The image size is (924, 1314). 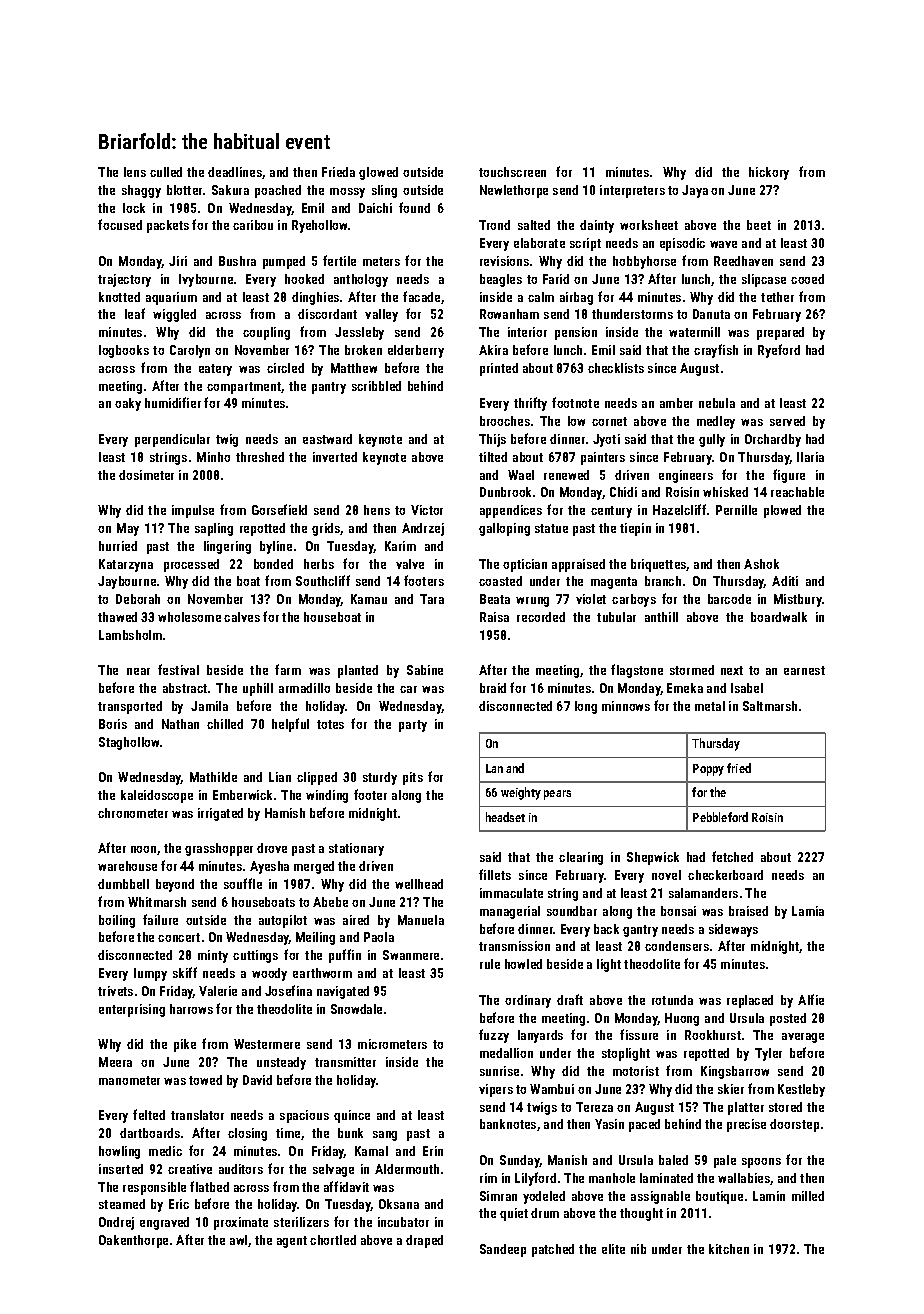 What do you see at coordinates (725, 1161) in the image?
I see `pale` at bounding box center [725, 1161].
